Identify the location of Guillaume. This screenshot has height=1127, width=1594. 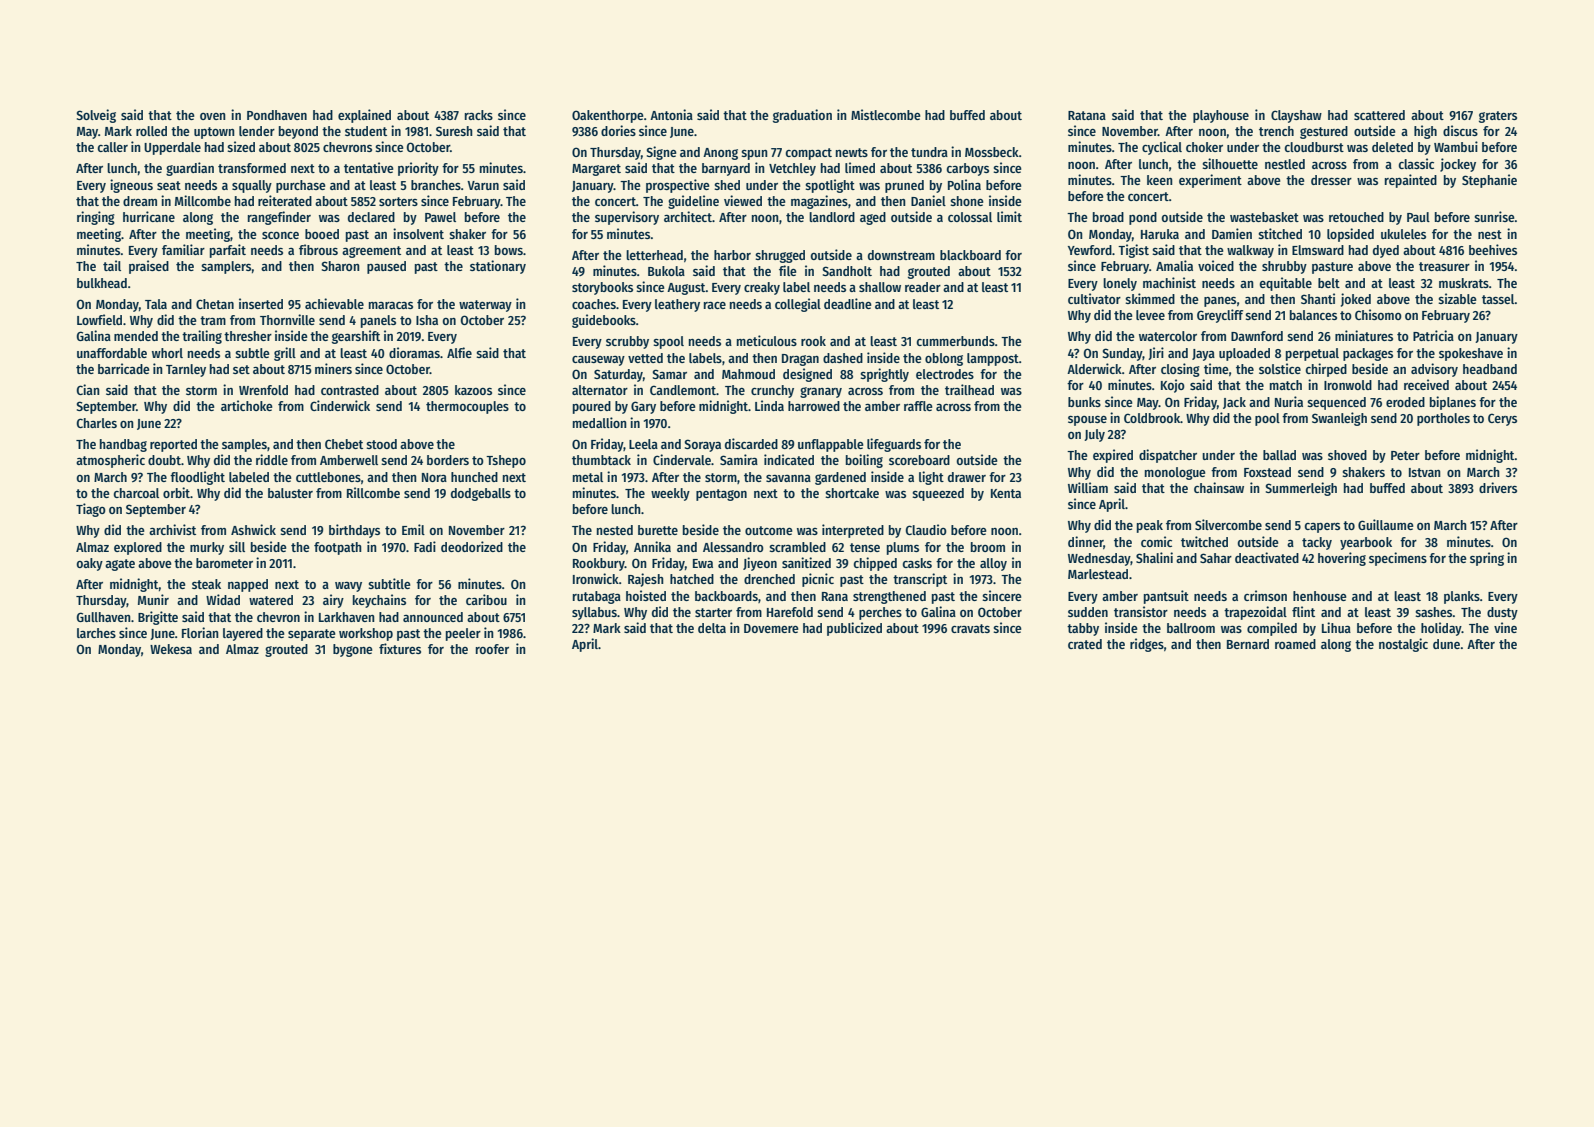
(1386, 524).
